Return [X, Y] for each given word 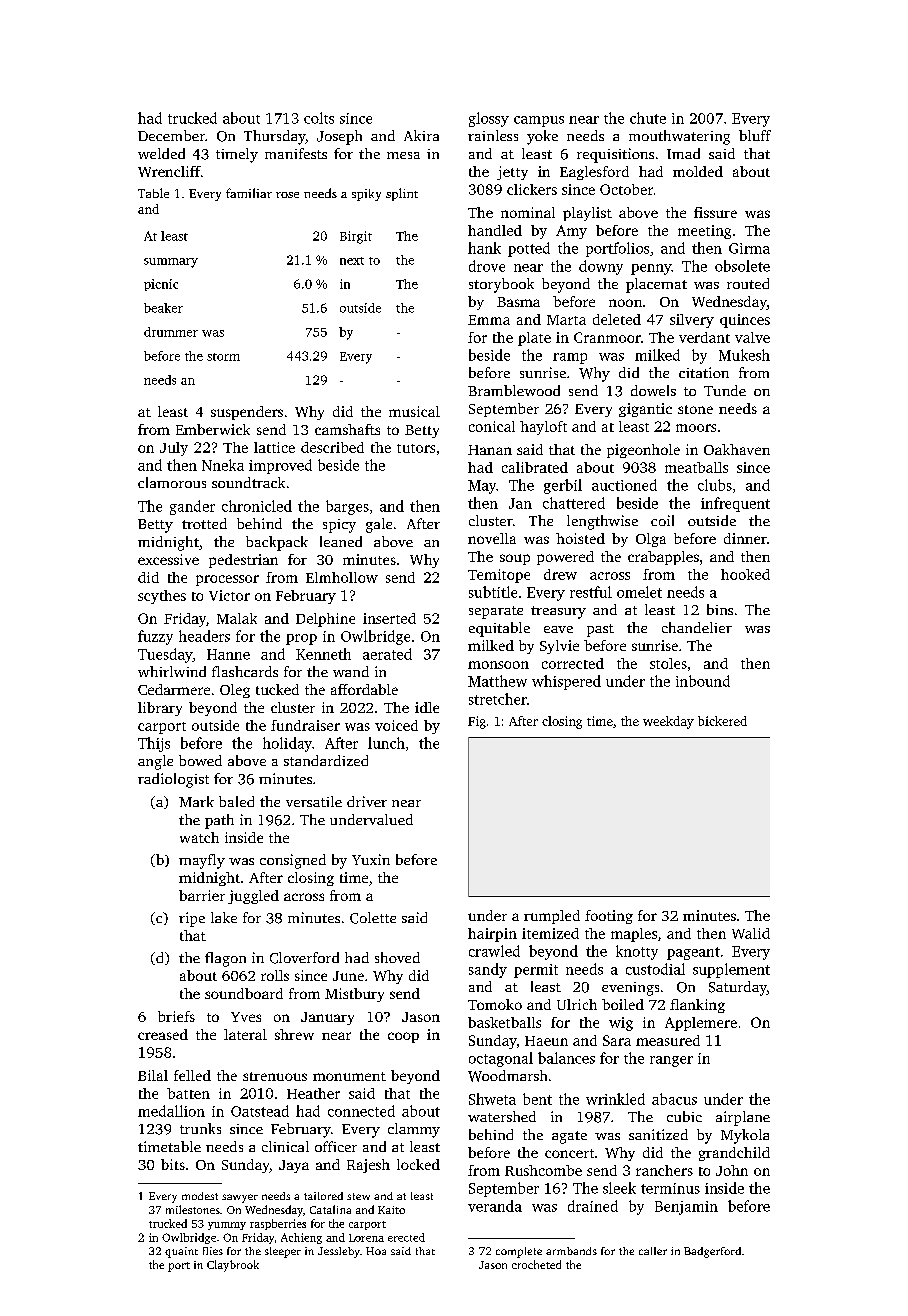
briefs [176, 1016]
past [600, 630]
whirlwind [172, 671]
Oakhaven [737, 449]
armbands [571, 1251]
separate [496, 612]
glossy [489, 119]
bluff [755, 135]
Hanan [490, 450]
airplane [743, 1118]
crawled [494, 951]
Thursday [275, 137]
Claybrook [233, 1266]
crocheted [536, 1264]
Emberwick [213, 429]
